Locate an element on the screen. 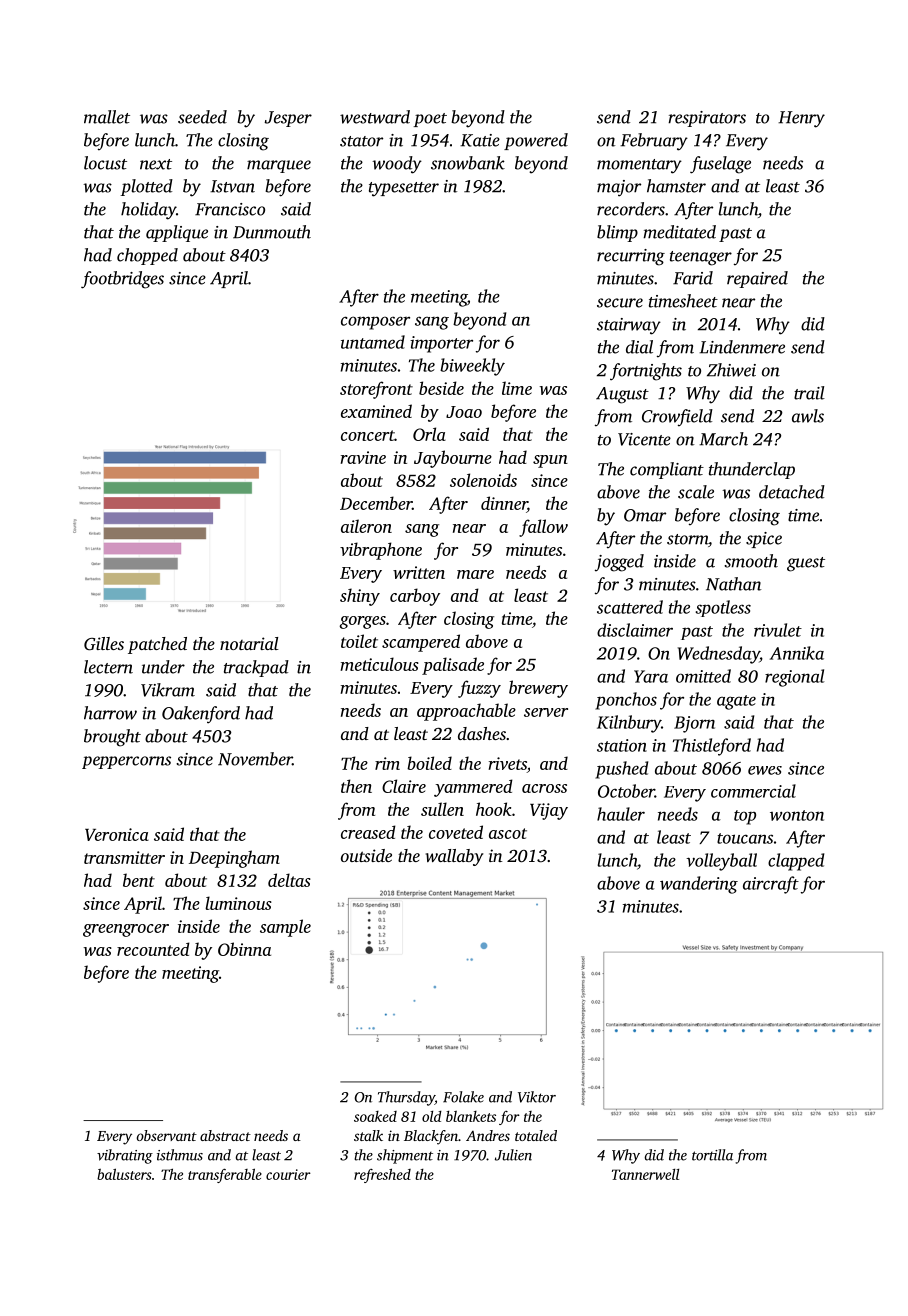 Image resolution: width=908 pixels, height=1316 pixels. Blackfen is located at coordinates (431, 1137).
